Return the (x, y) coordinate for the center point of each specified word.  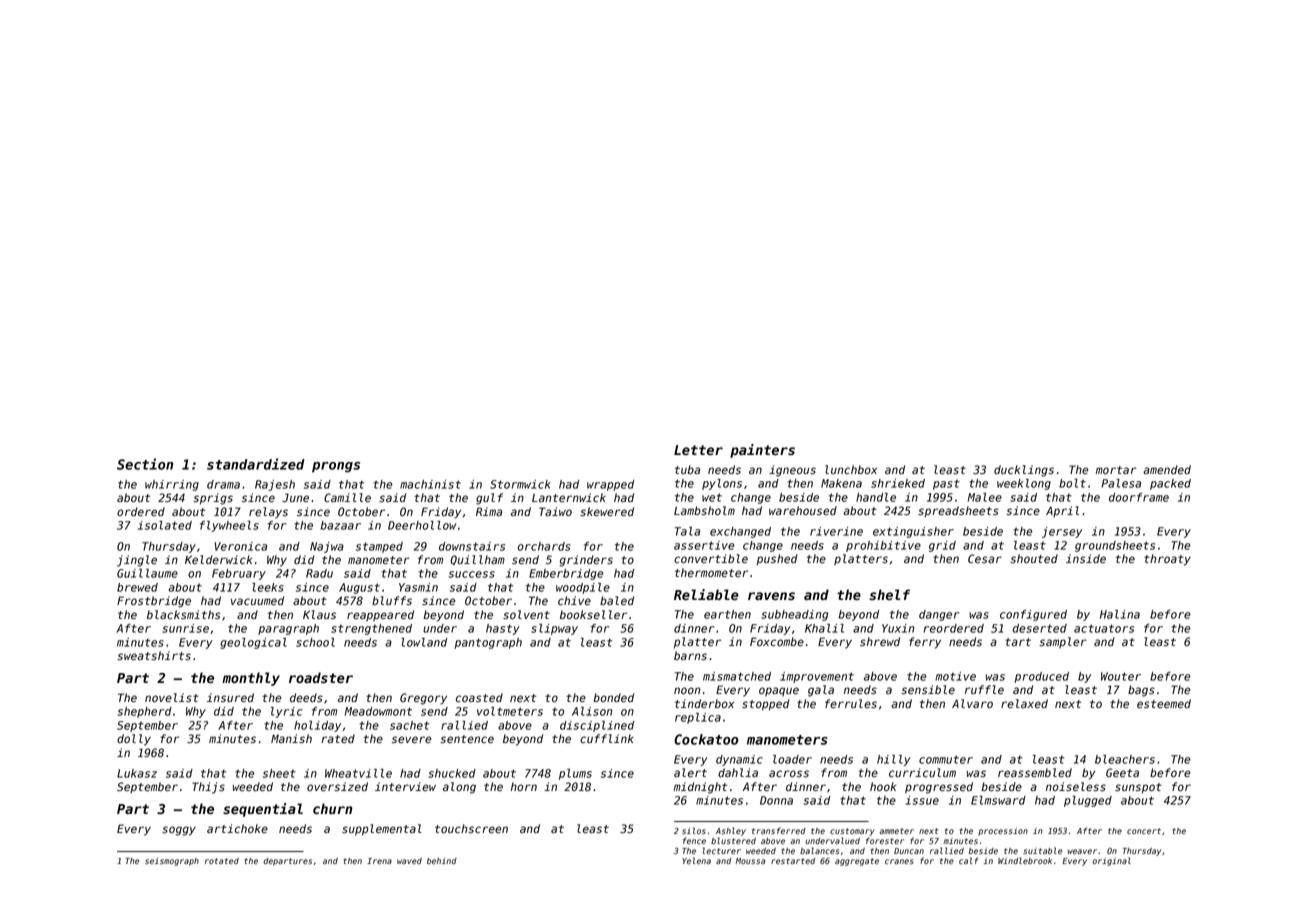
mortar (1116, 470)
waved (409, 861)
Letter (698, 450)
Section (145, 464)
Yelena (696, 860)
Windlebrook (1025, 860)
